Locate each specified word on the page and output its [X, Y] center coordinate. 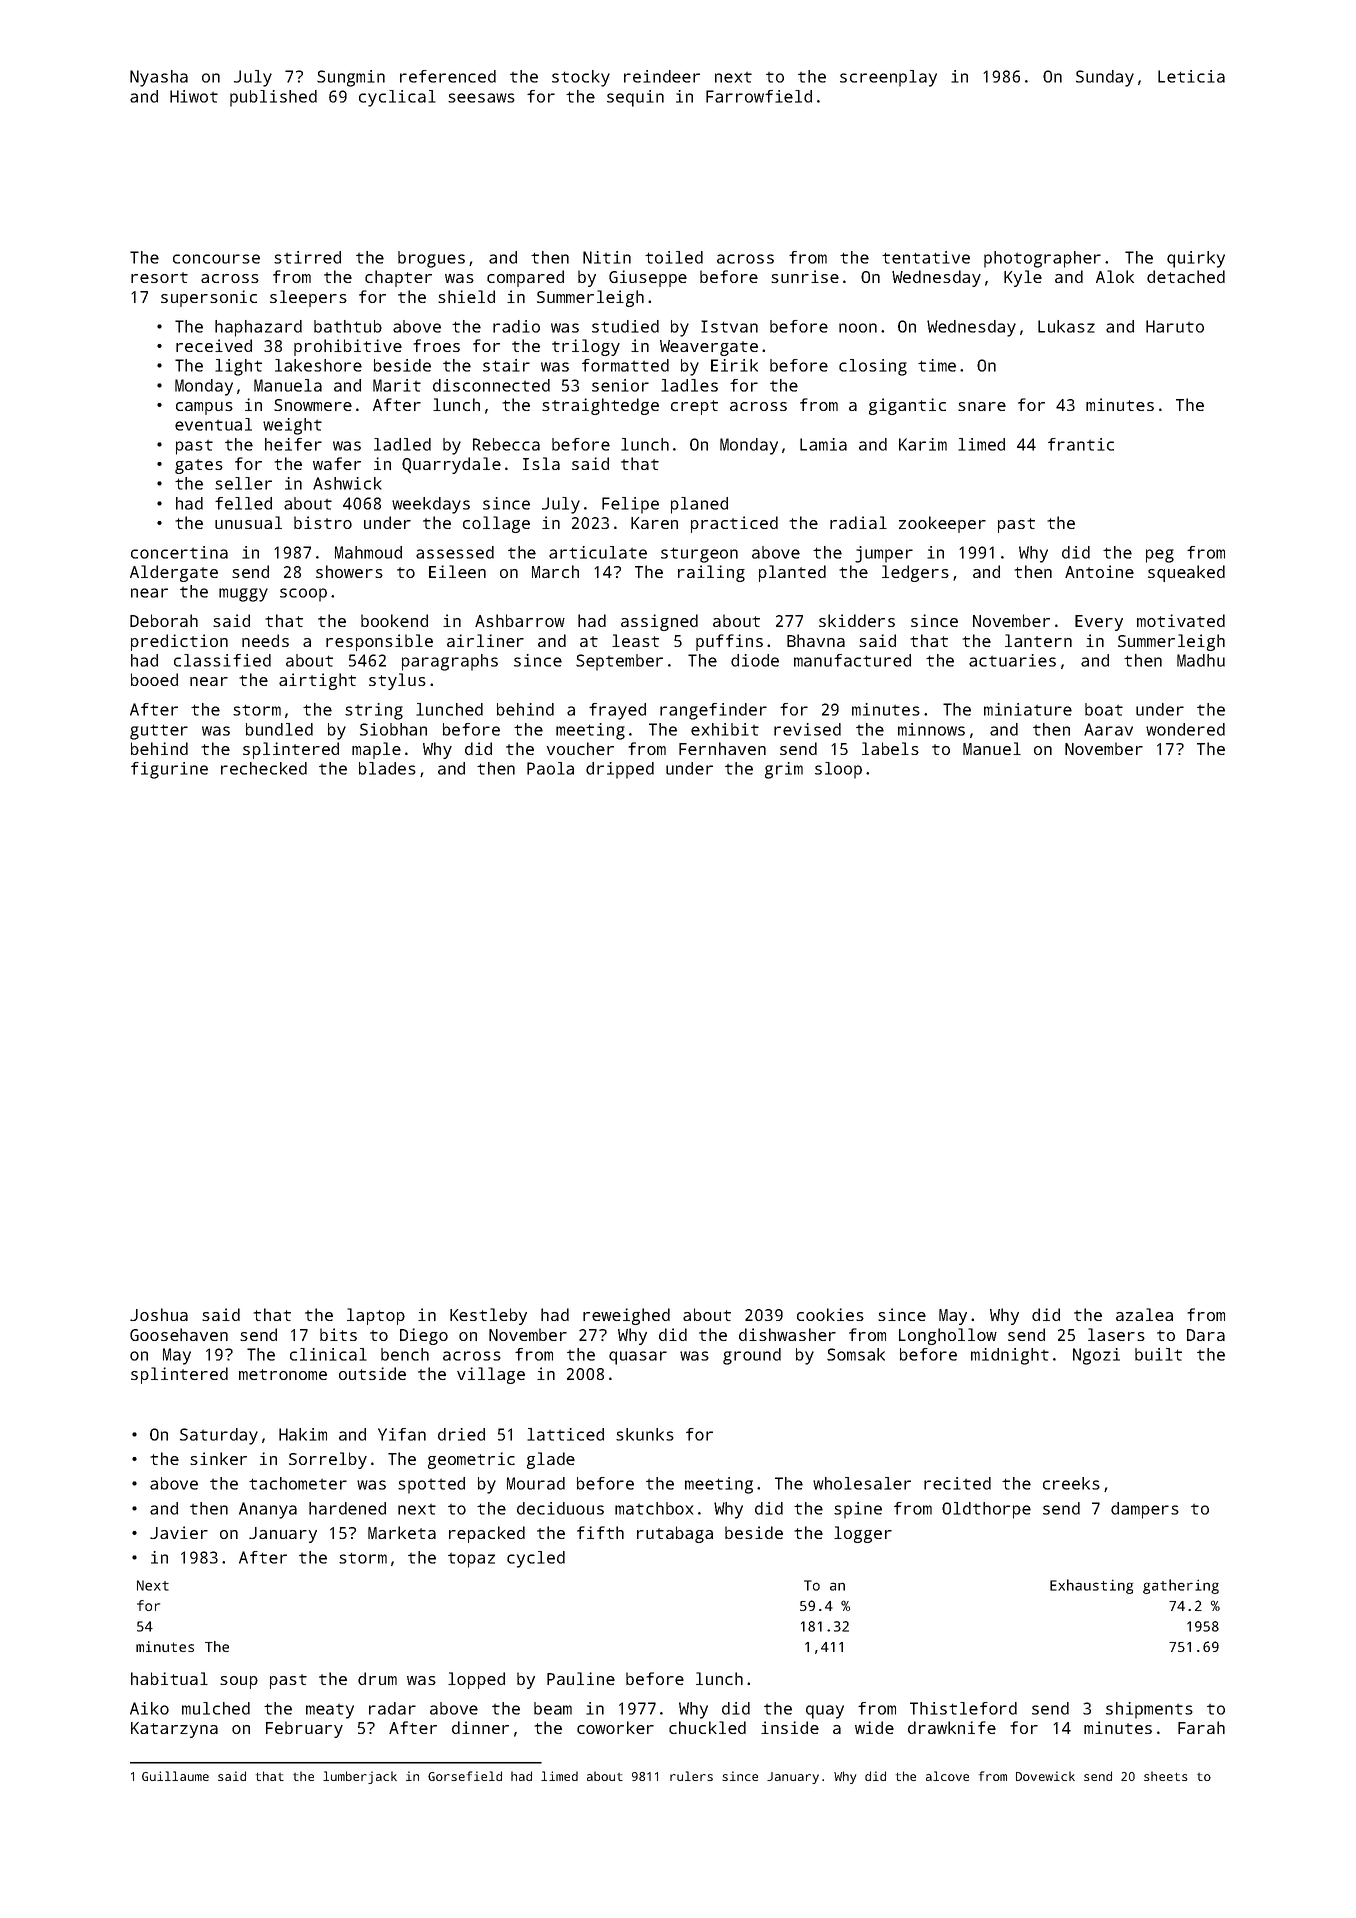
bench [405, 1354]
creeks [1071, 1483]
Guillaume [175, 1776]
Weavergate [709, 348]
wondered [1185, 729]
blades [387, 768]
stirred [307, 257]
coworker [615, 1727]
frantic [1081, 444]
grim [784, 770]
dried [461, 1434]
